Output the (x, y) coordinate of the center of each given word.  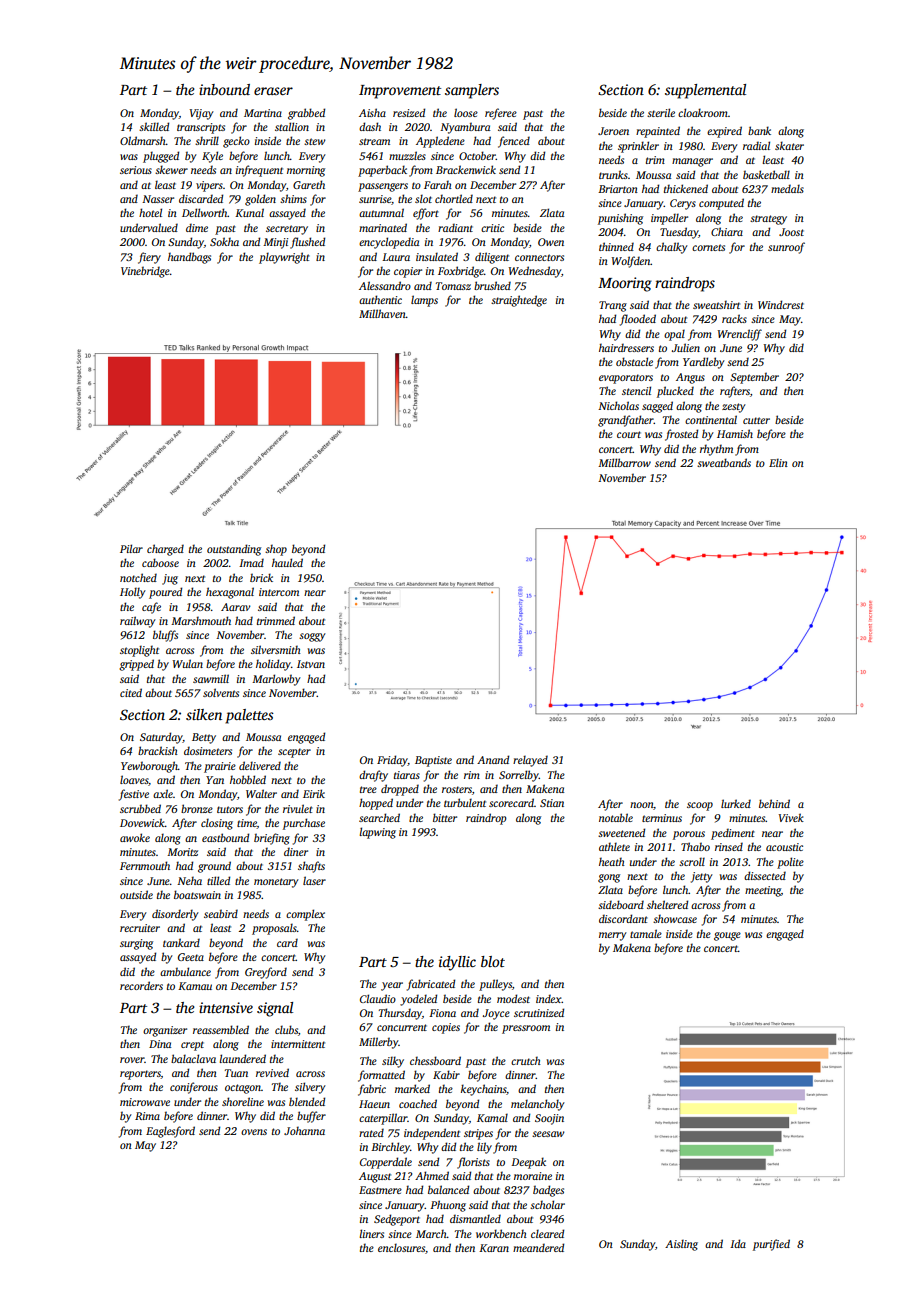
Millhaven (382, 313)
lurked (736, 803)
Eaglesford (170, 1132)
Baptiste (433, 761)
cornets (708, 247)
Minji (275, 243)
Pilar (131, 548)
